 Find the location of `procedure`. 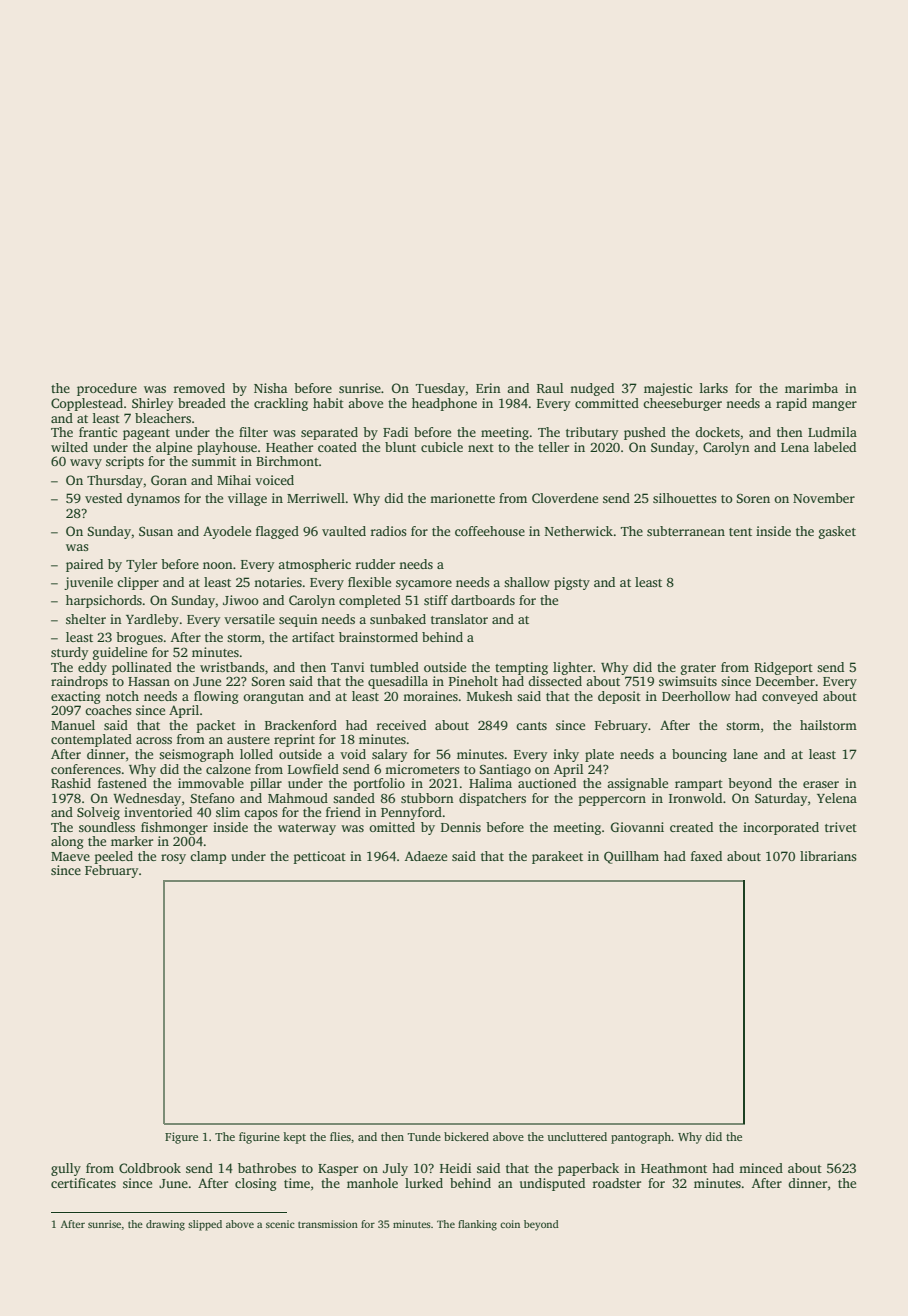

procedure is located at coordinates (107, 389).
